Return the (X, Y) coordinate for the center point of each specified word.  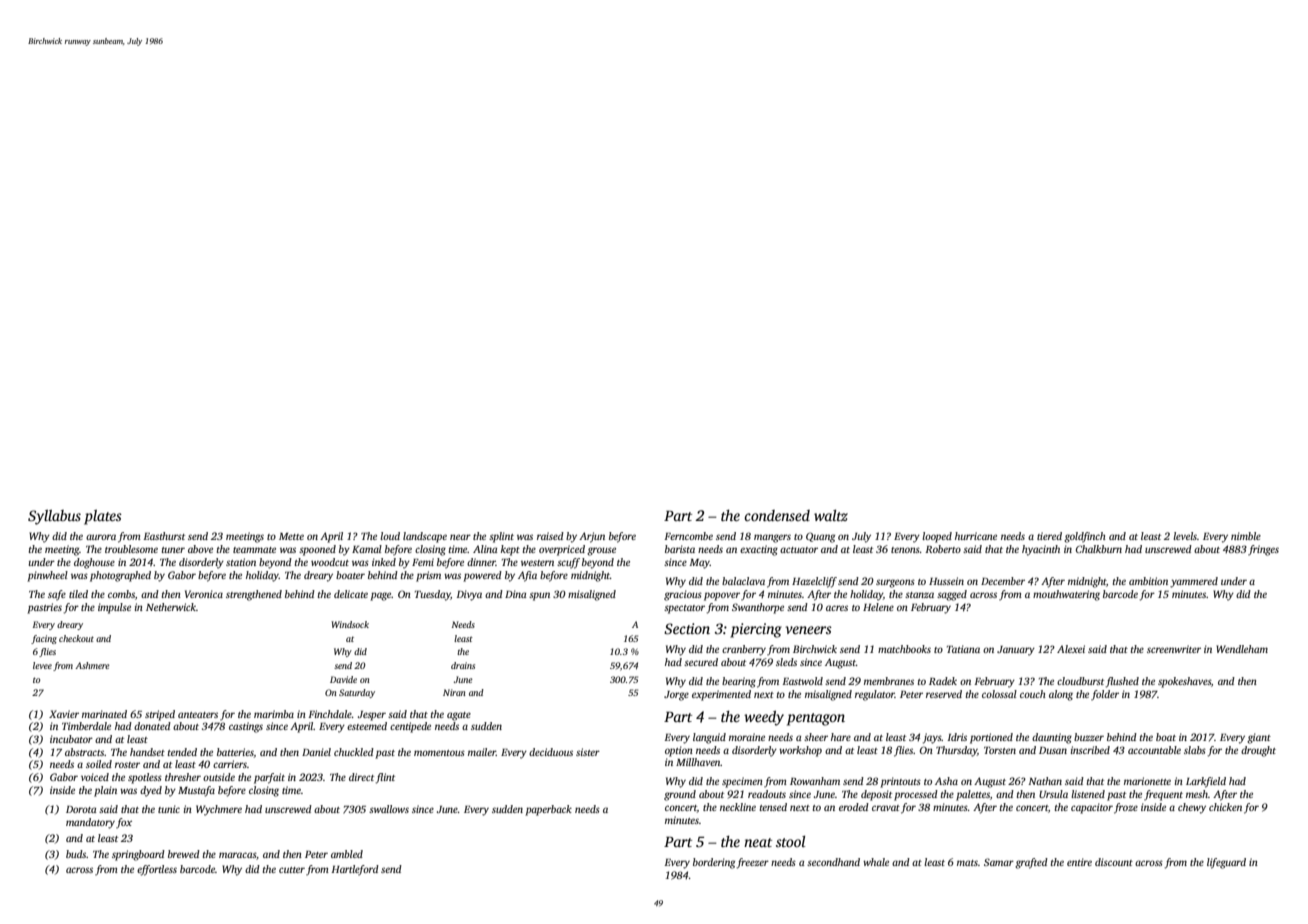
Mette (291, 536)
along (1061, 695)
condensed (777, 515)
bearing (739, 682)
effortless (157, 870)
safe (57, 595)
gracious (683, 595)
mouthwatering (1066, 595)
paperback (548, 810)
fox (124, 823)
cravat (886, 808)
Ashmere (92, 665)
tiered (1049, 536)
